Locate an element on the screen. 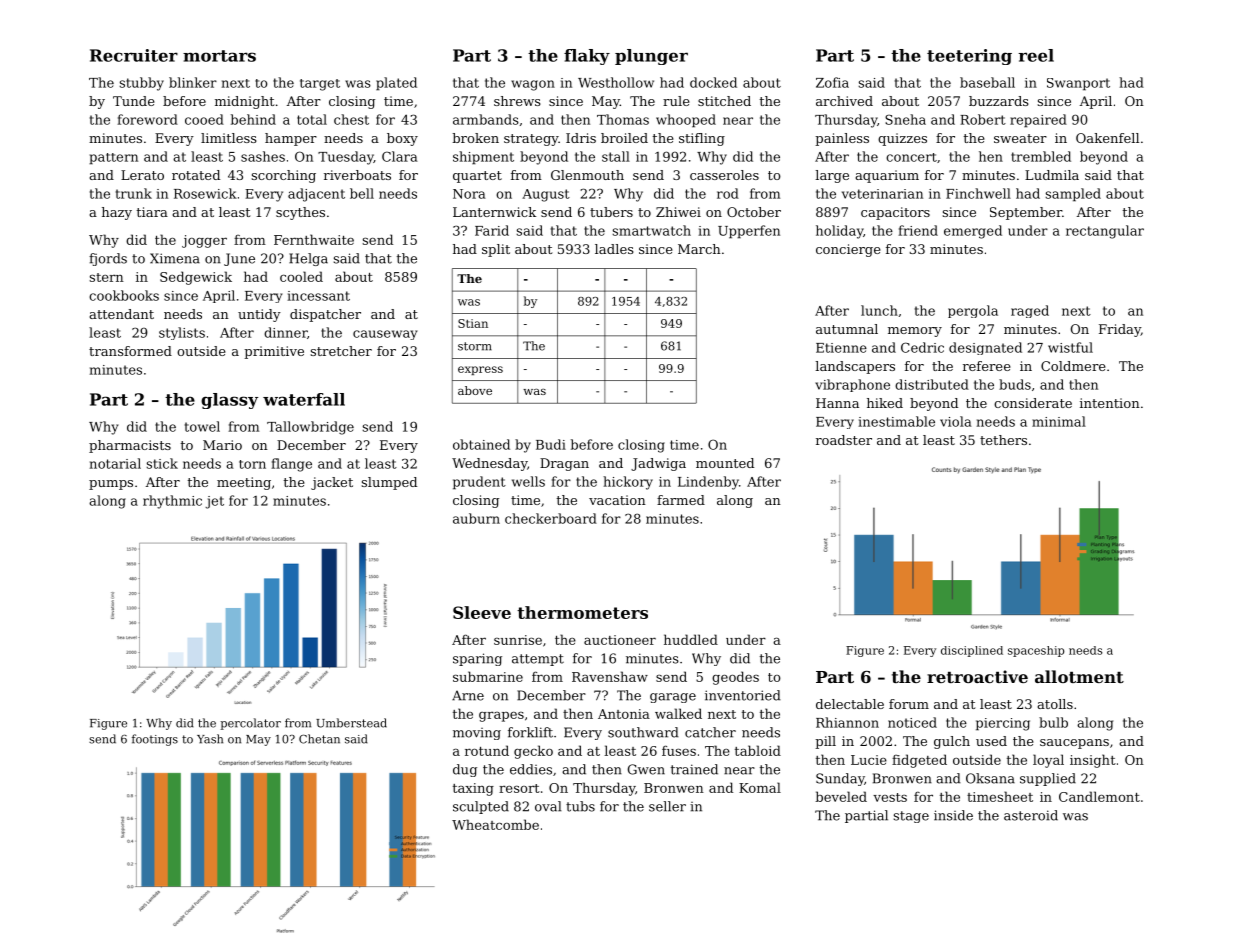 This screenshot has width=1233, height=952. rectangular is located at coordinates (1105, 232).
